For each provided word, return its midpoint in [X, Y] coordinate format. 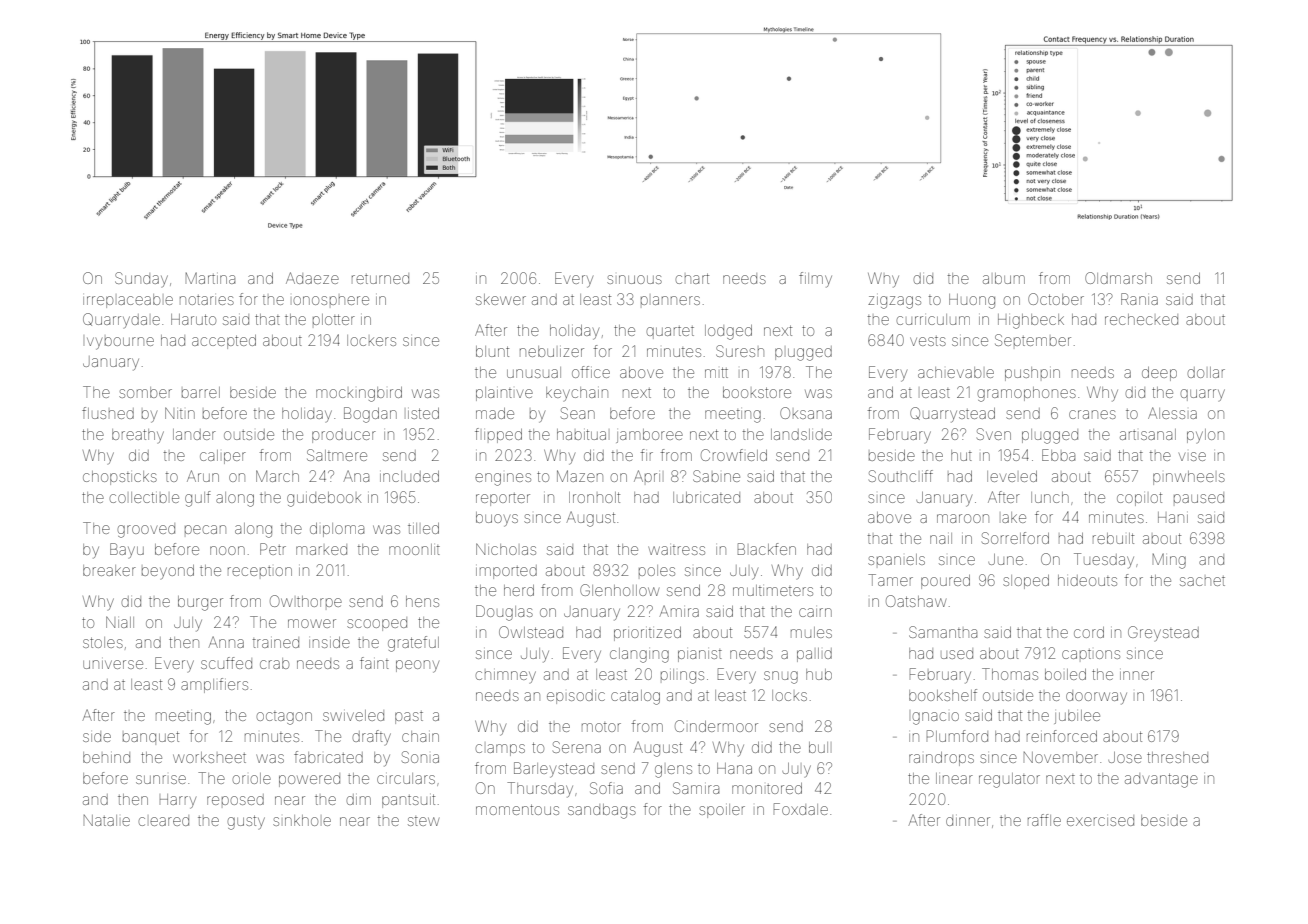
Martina [210, 278]
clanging [639, 655]
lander [194, 434]
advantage [1161, 780]
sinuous [634, 279]
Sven [994, 434]
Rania [1139, 299]
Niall [120, 622]
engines [503, 479]
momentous [517, 809]
